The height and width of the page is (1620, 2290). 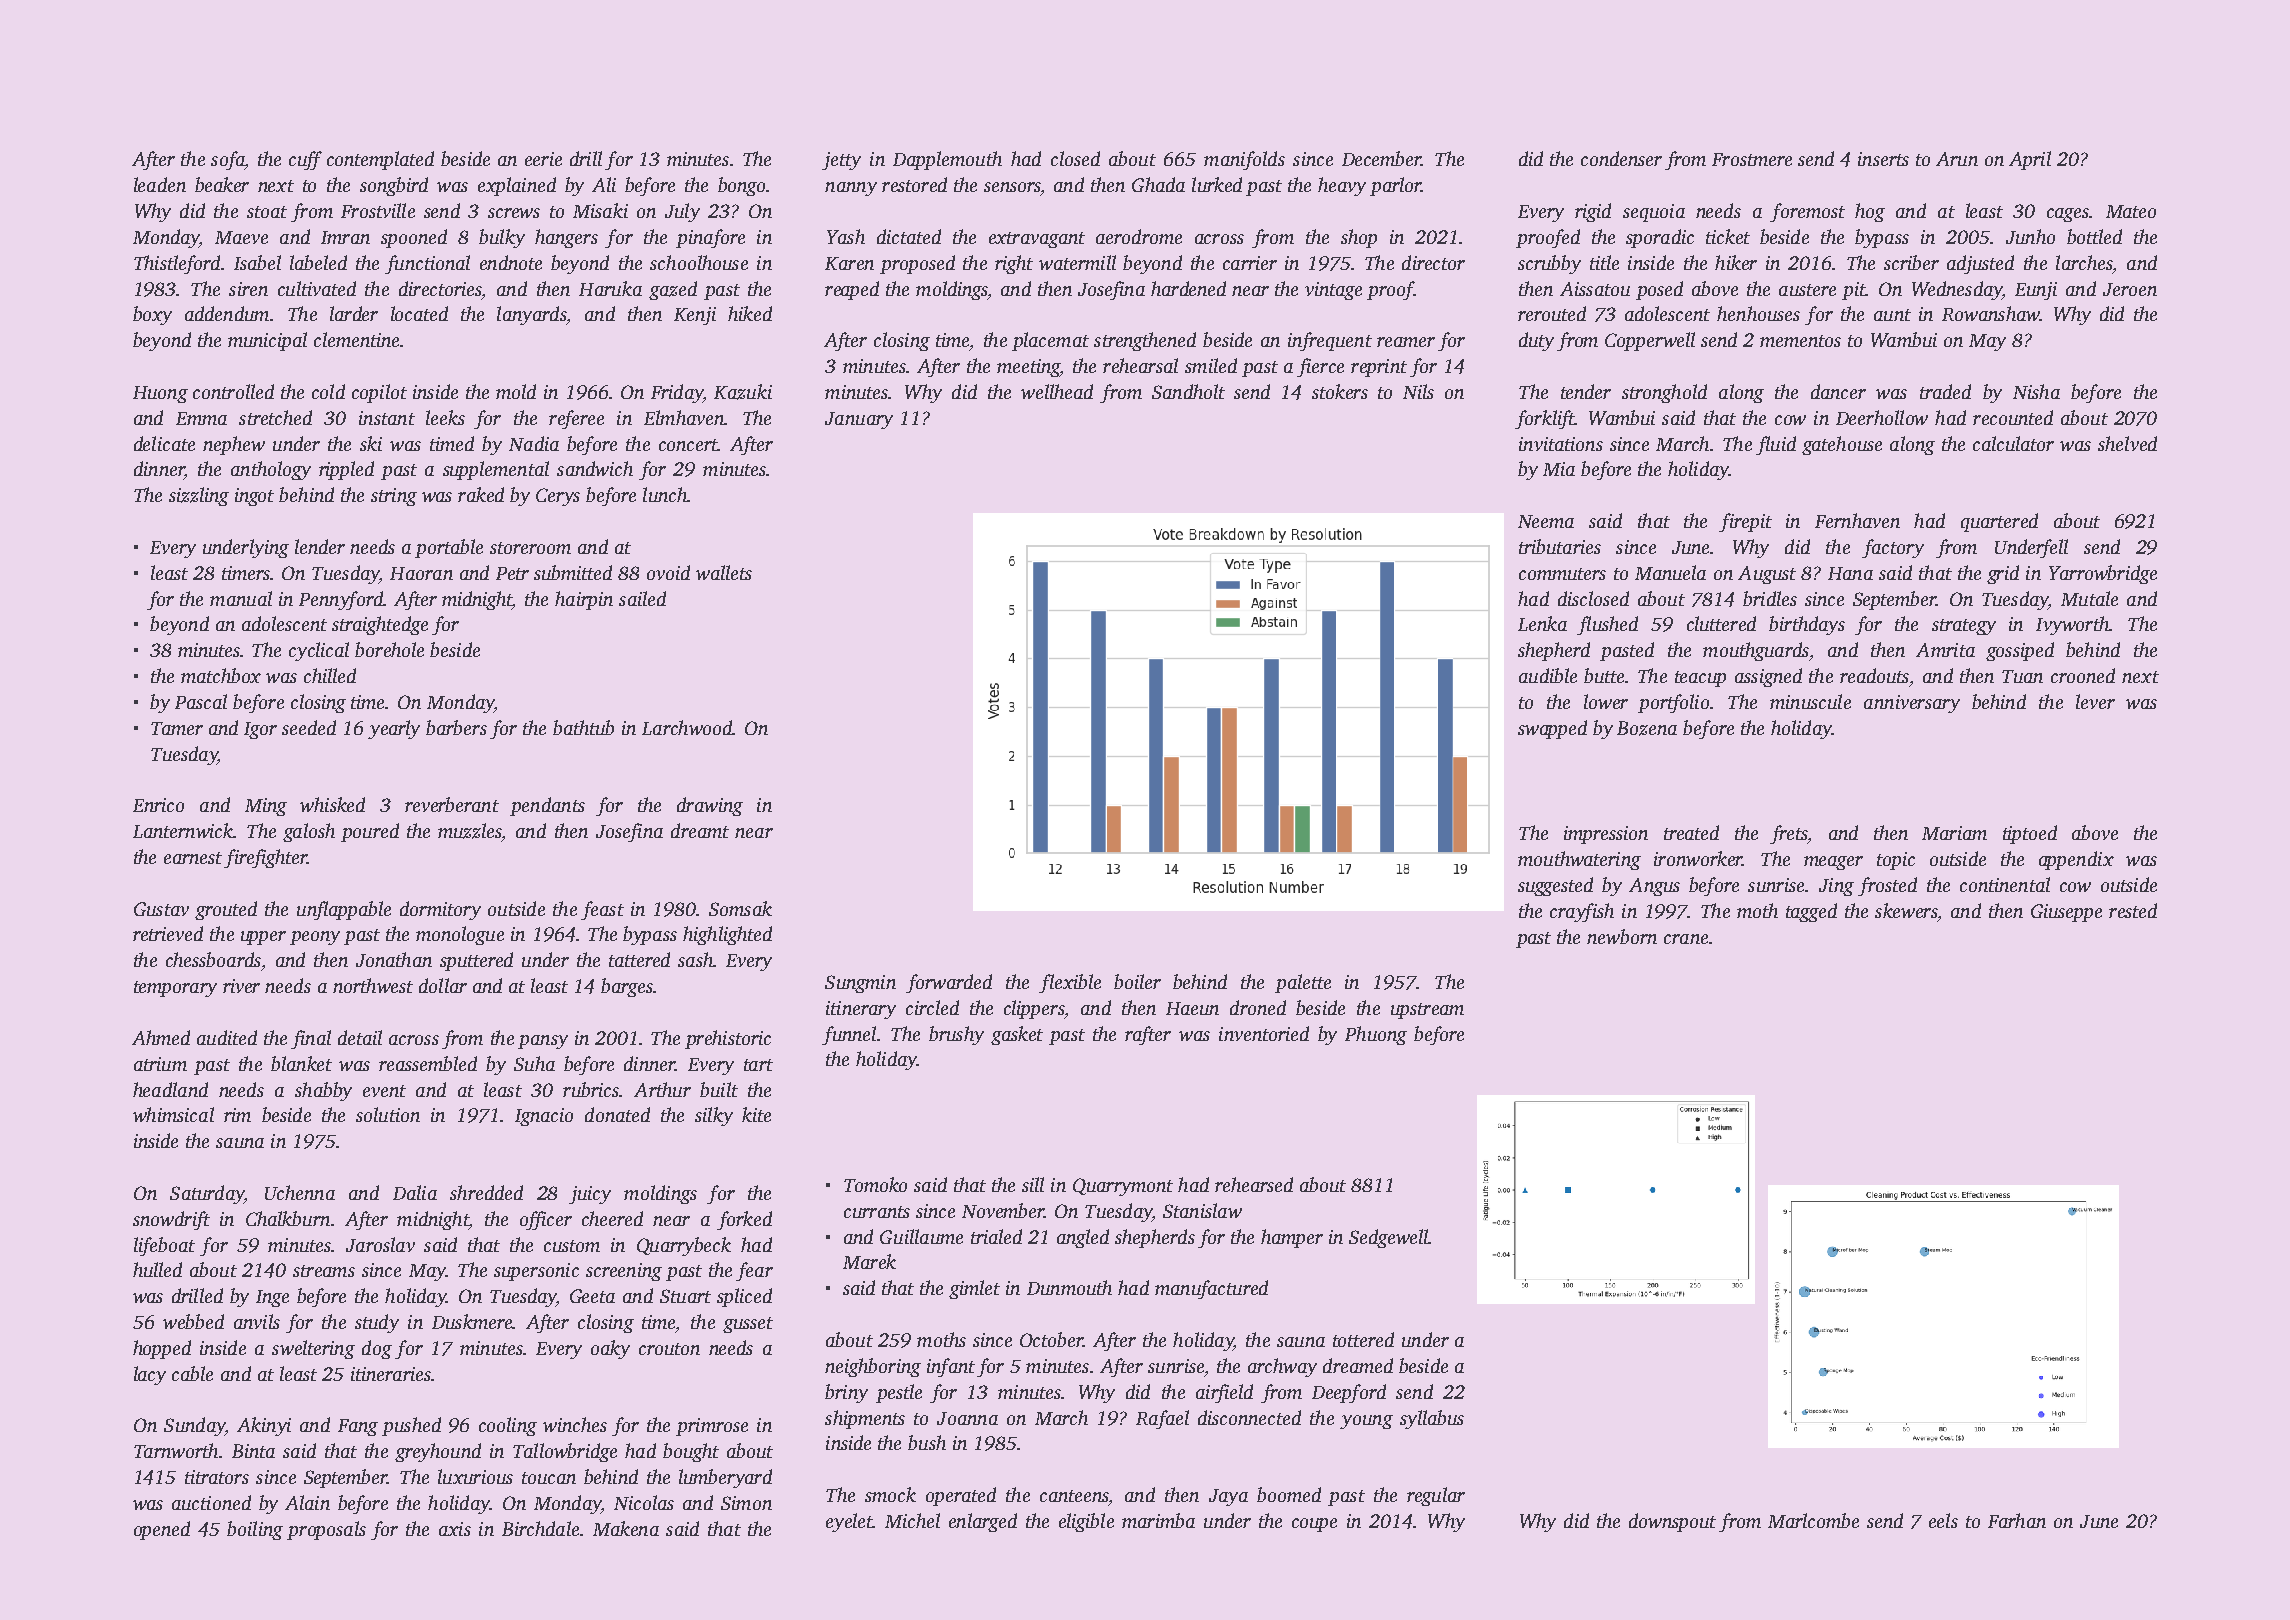 What do you see at coordinates (354, 313) in the page?
I see `larder` at bounding box center [354, 313].
